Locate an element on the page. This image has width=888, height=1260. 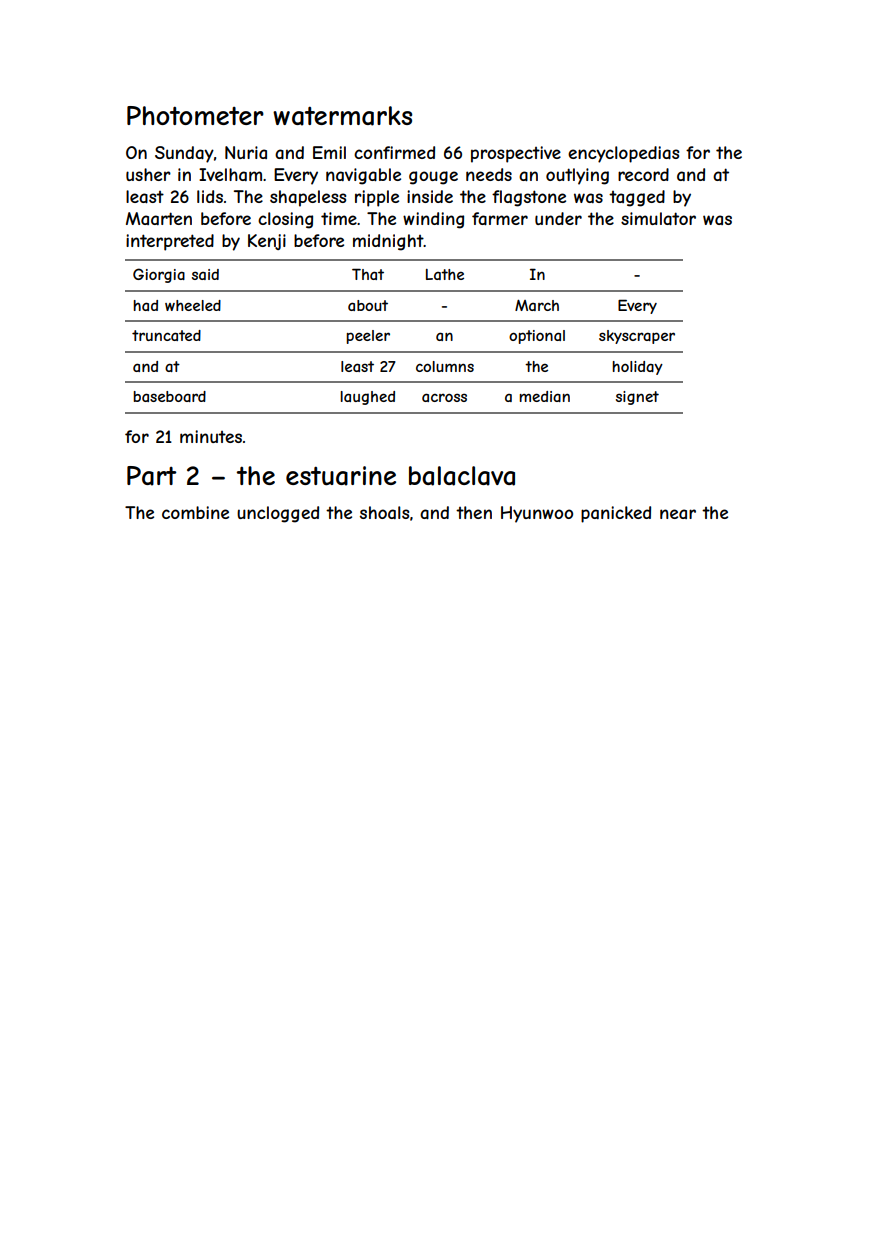
baseboard is located at coordinates (169, 396).
